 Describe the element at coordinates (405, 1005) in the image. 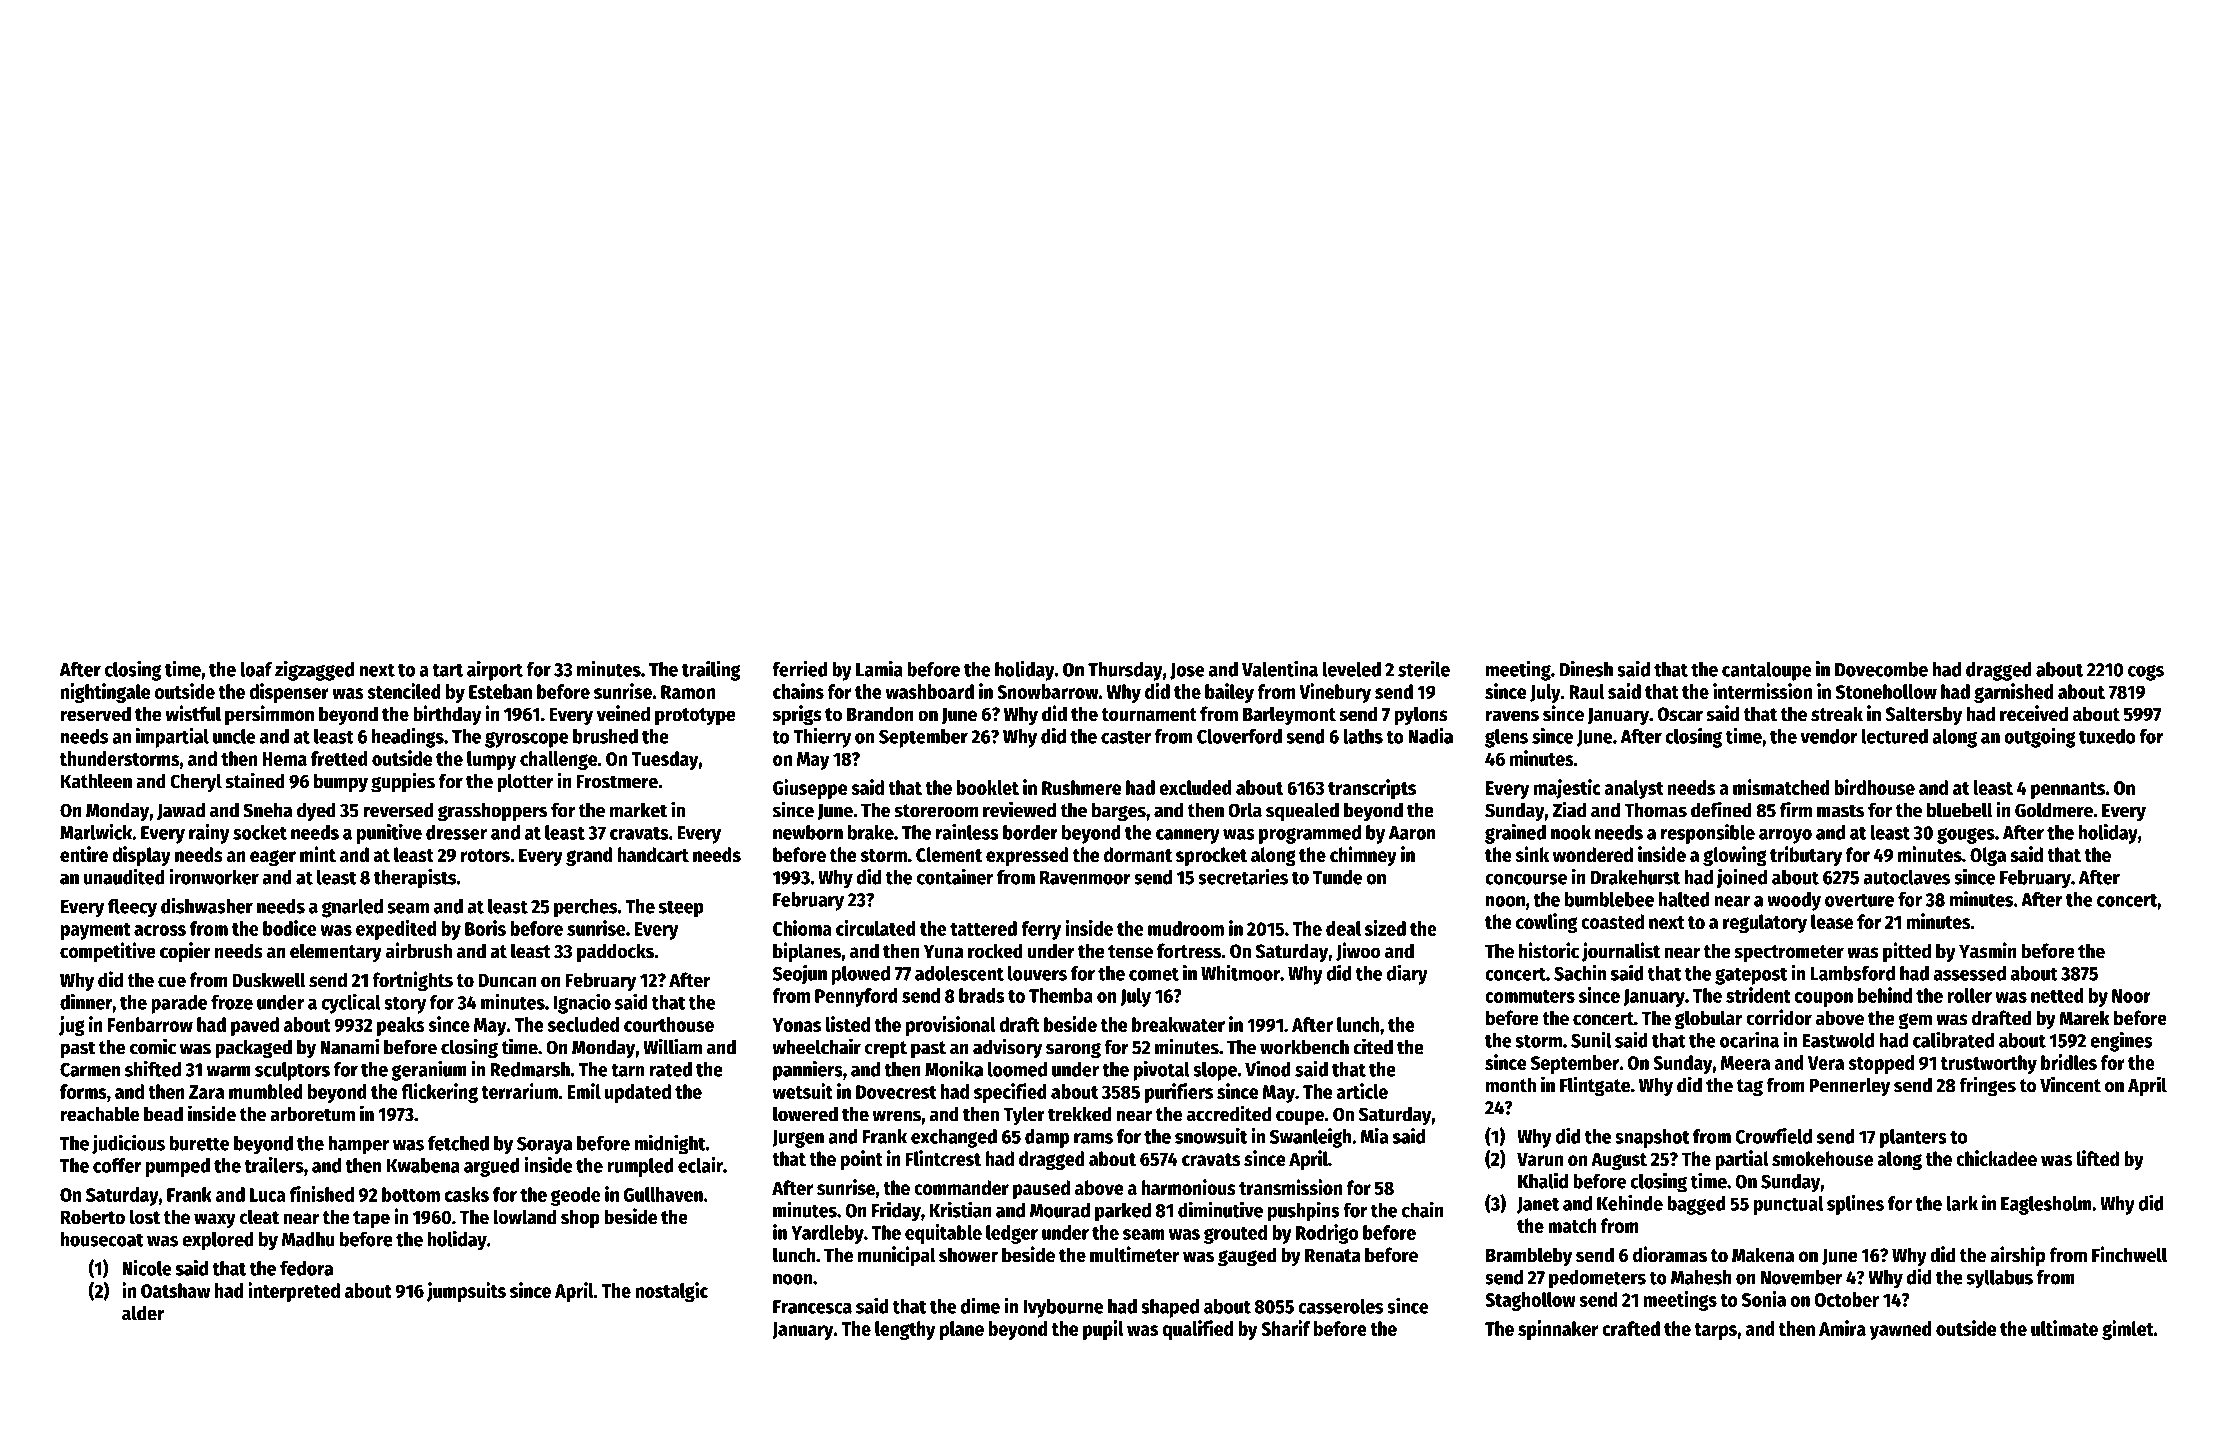

I see `story` at that location.
